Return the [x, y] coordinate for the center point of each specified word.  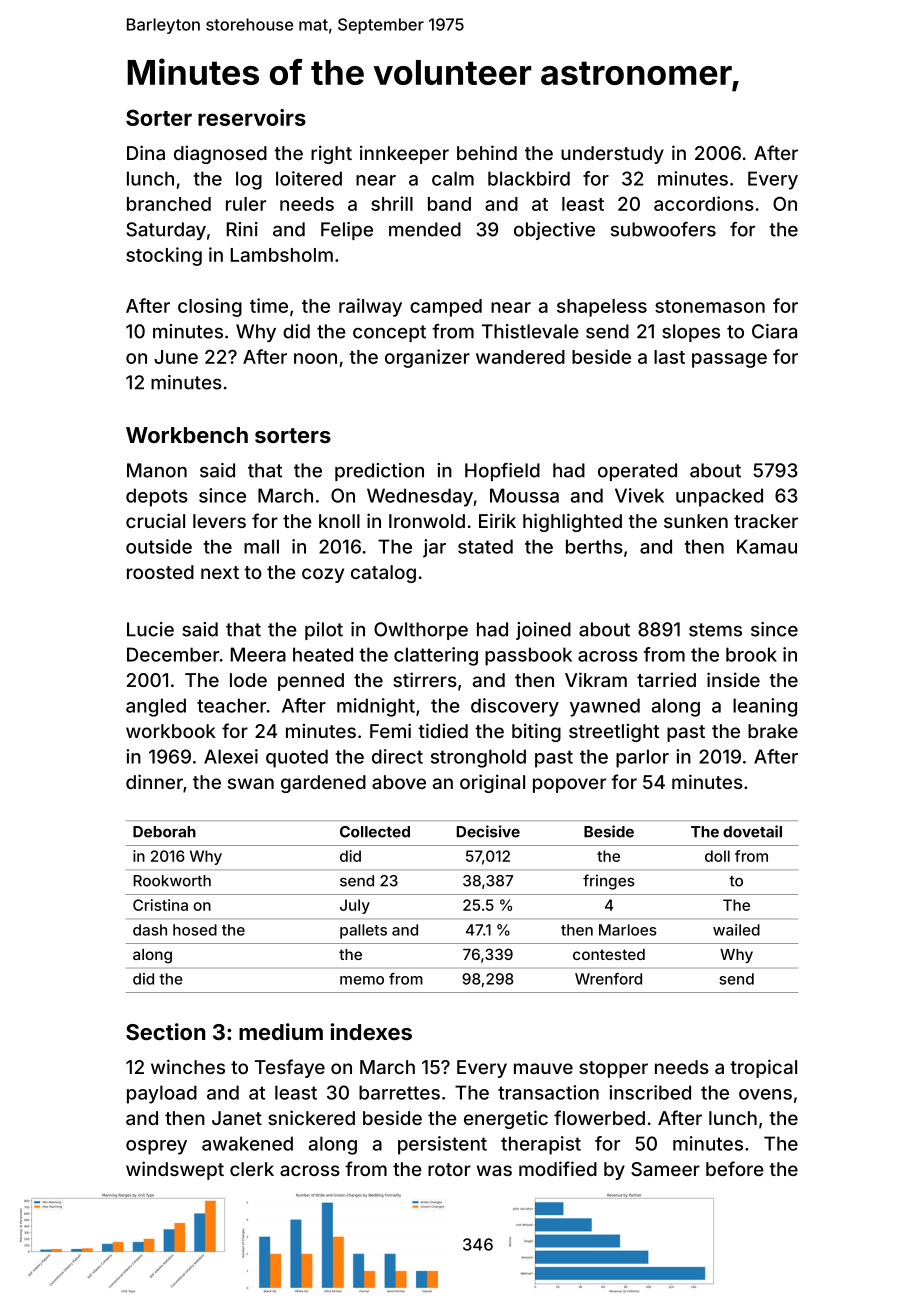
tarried [666, 679]
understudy [612, 155]
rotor [449, 1169]
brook [751, 654]
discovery [515, 707]
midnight [376, 707]
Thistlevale [530, 331]
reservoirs [252, 117]
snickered [311, 1117]
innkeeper [404, 154]
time [269, 305]
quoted [297, 758]
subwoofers [663, 229]
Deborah [164, 832]
